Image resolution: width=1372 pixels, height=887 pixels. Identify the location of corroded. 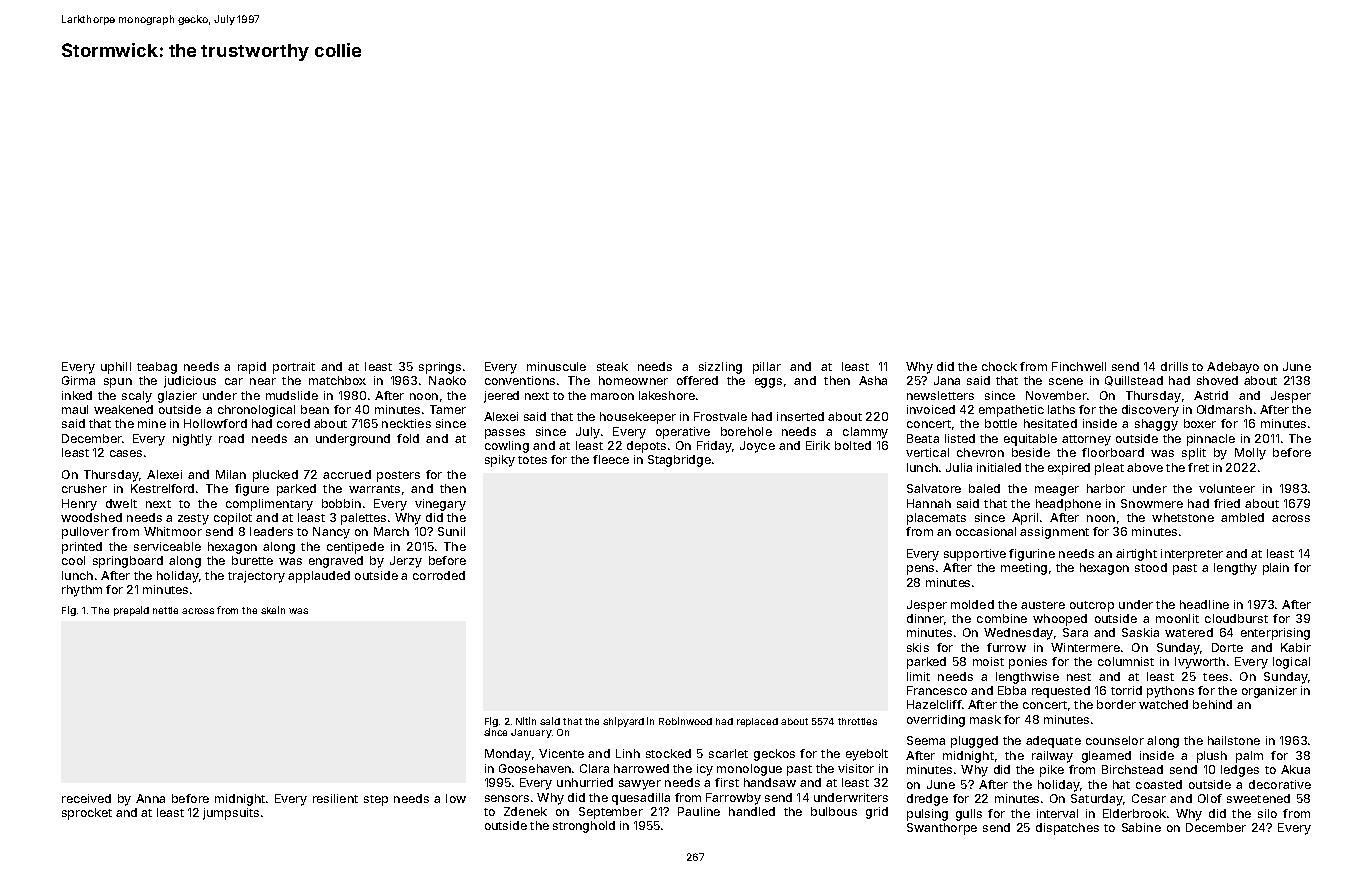
(439, 575).
